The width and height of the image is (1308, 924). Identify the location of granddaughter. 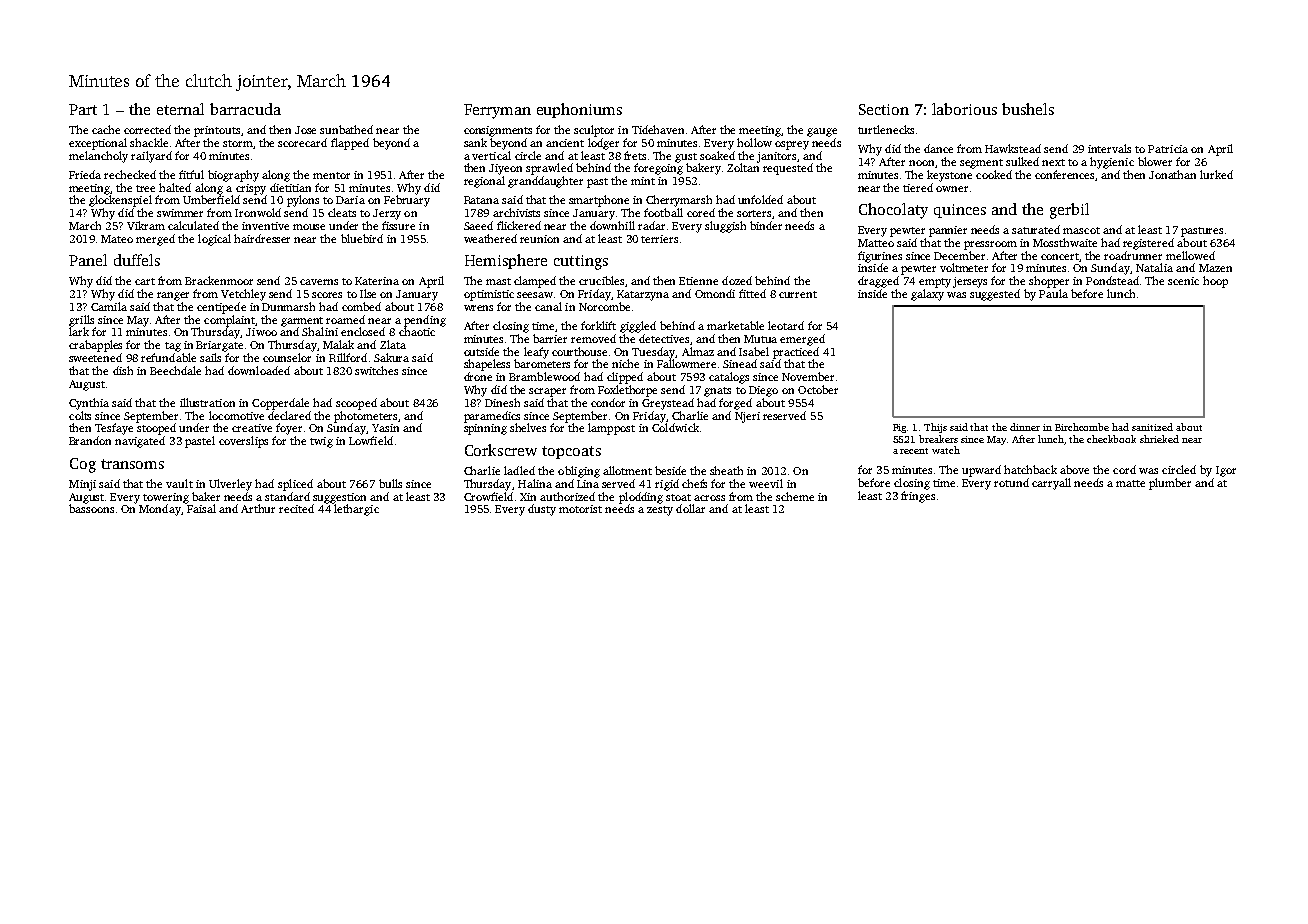
(545, 182).
